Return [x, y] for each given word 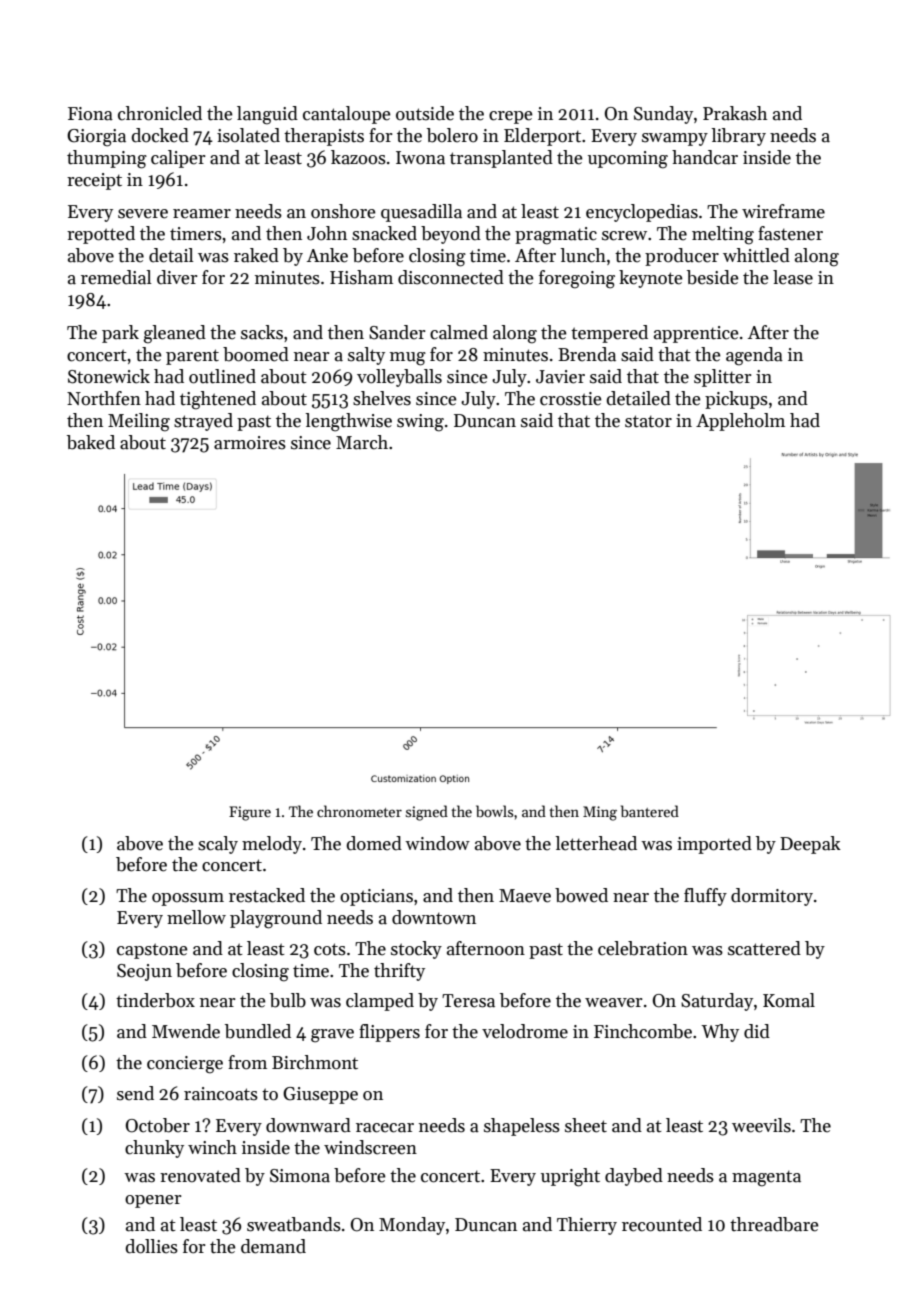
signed [427, 813]
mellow [196, 917]
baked [91, 442]
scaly [218, 845]
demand [273, 1246]
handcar [705, 157]
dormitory [772, 897]
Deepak [810, 845]
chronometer [359, 811]
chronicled [160, 113]
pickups [736, 400]
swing [420, 423]
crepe [511, 117]
